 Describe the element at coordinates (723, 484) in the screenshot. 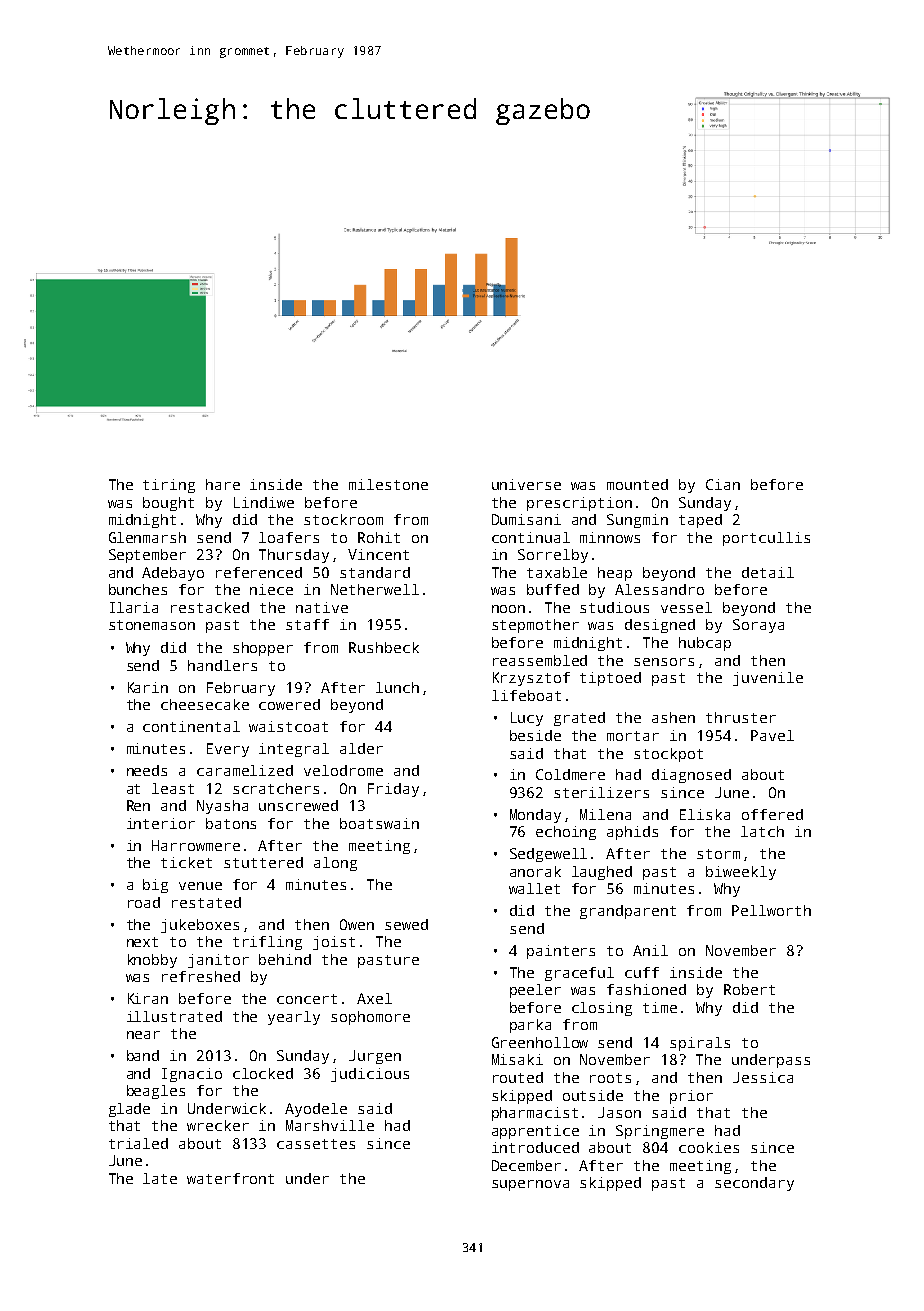

I see `Cian` at that location.
